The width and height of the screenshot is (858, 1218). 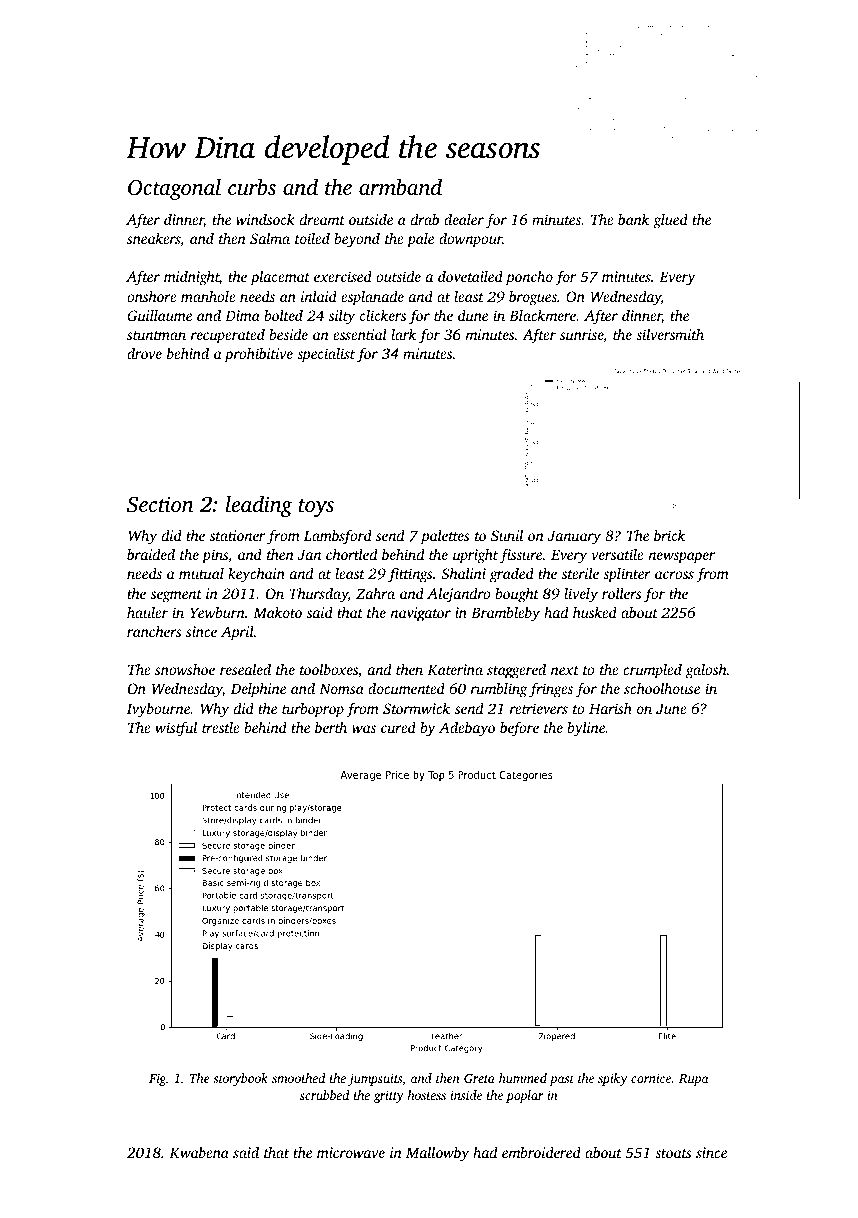 I want to click on Kwabena, so click(x=199, y=1152).
